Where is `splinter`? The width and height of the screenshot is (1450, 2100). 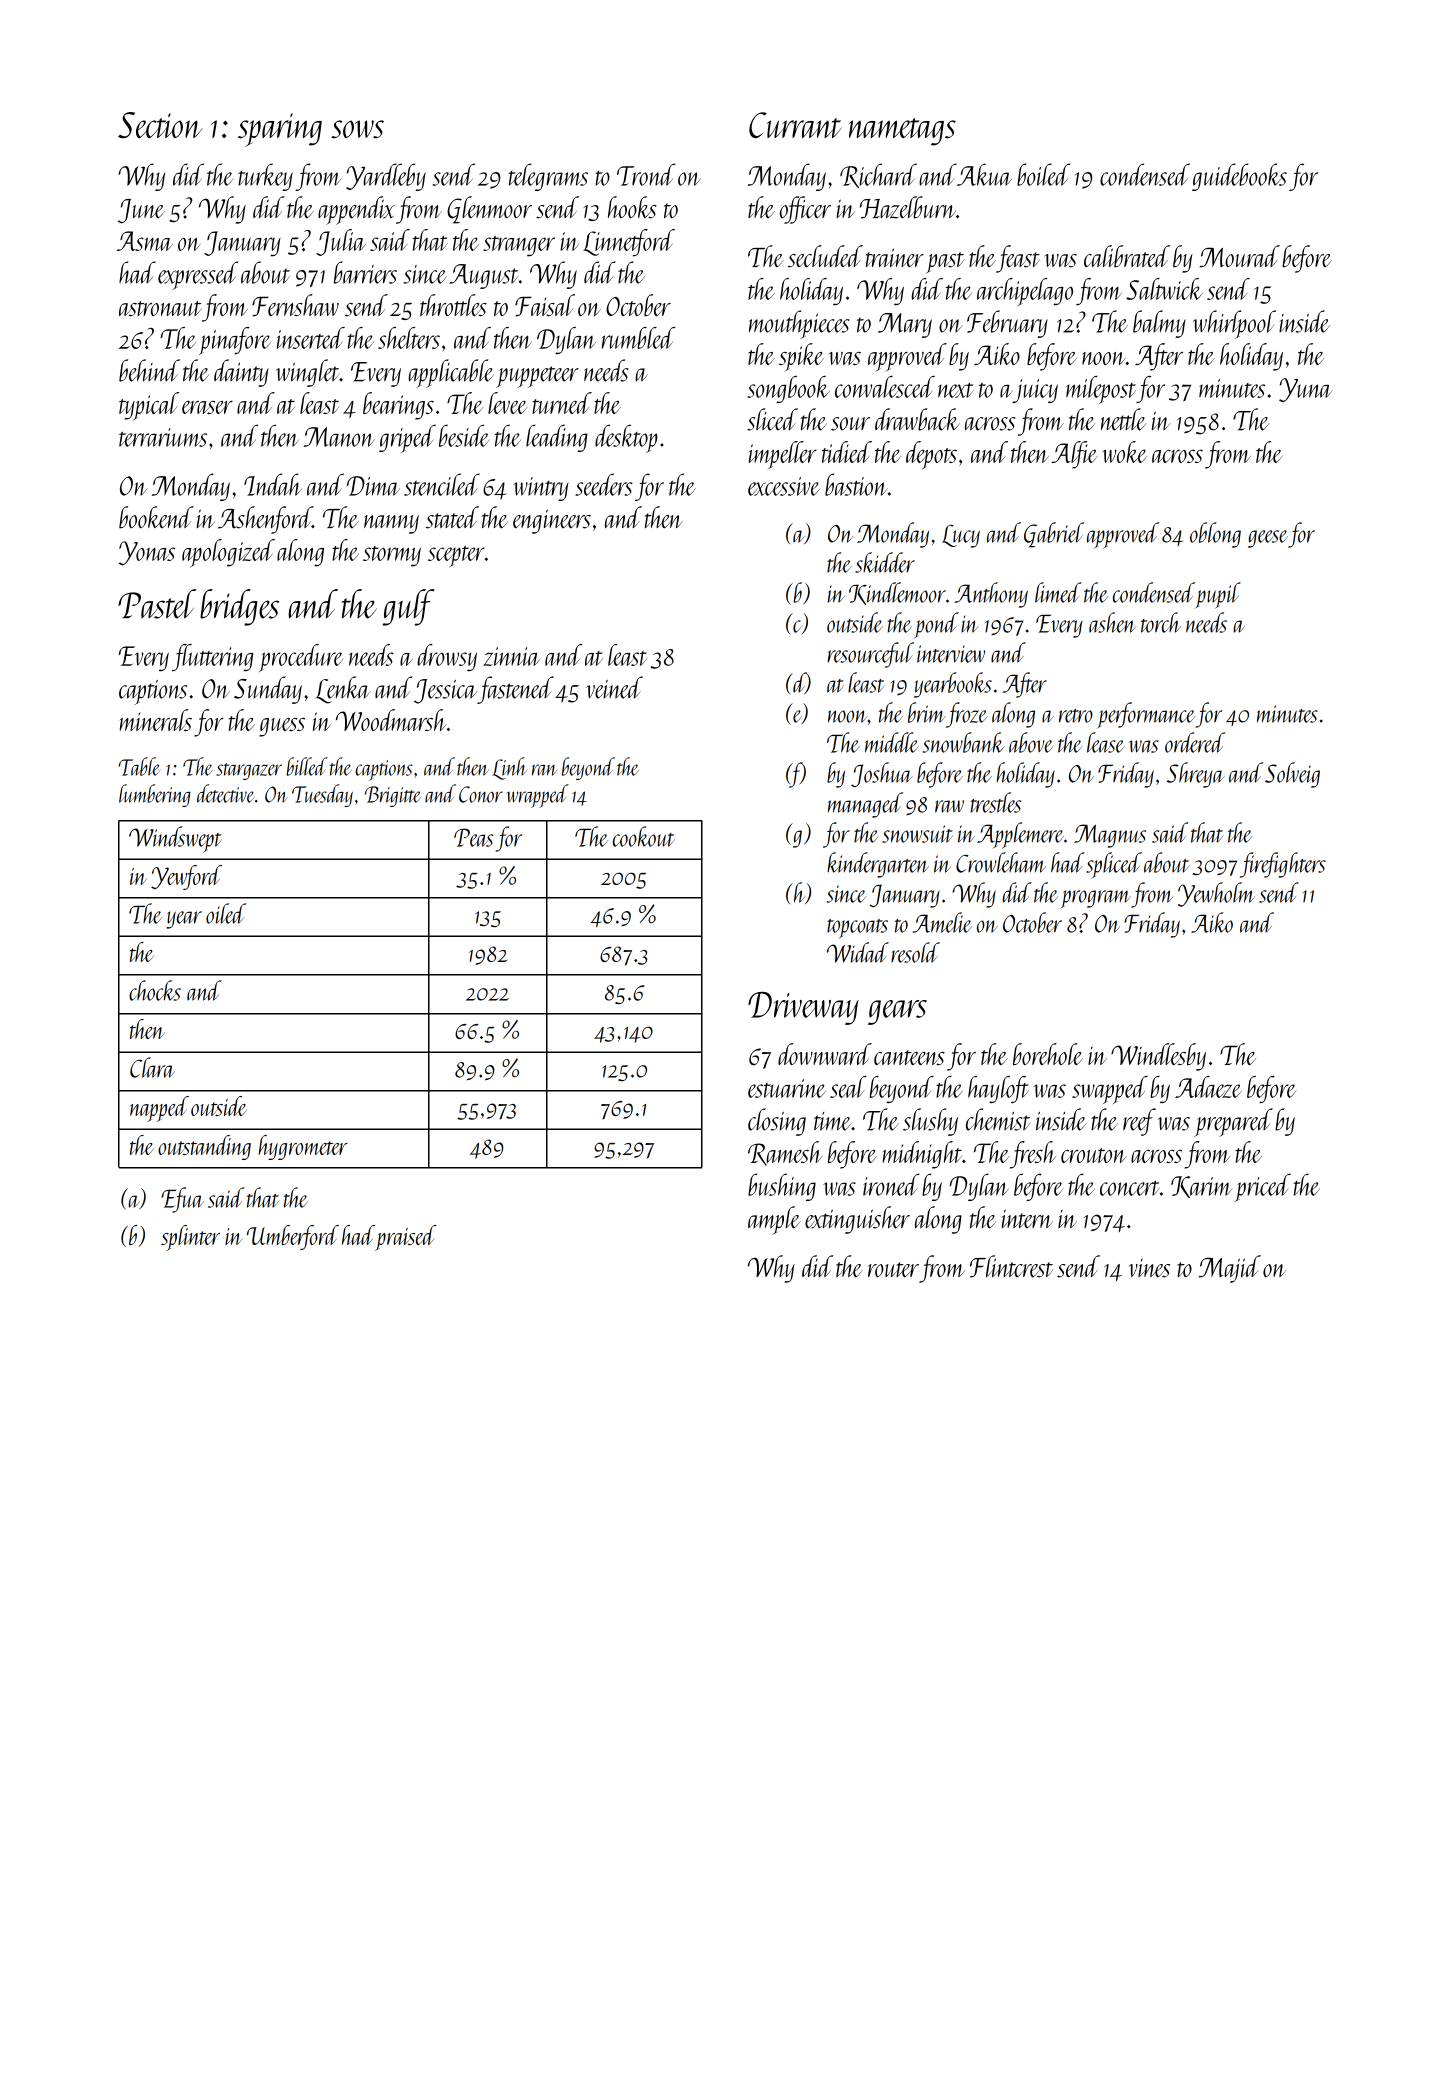
splinter is located at coordinates (190, 1238).
